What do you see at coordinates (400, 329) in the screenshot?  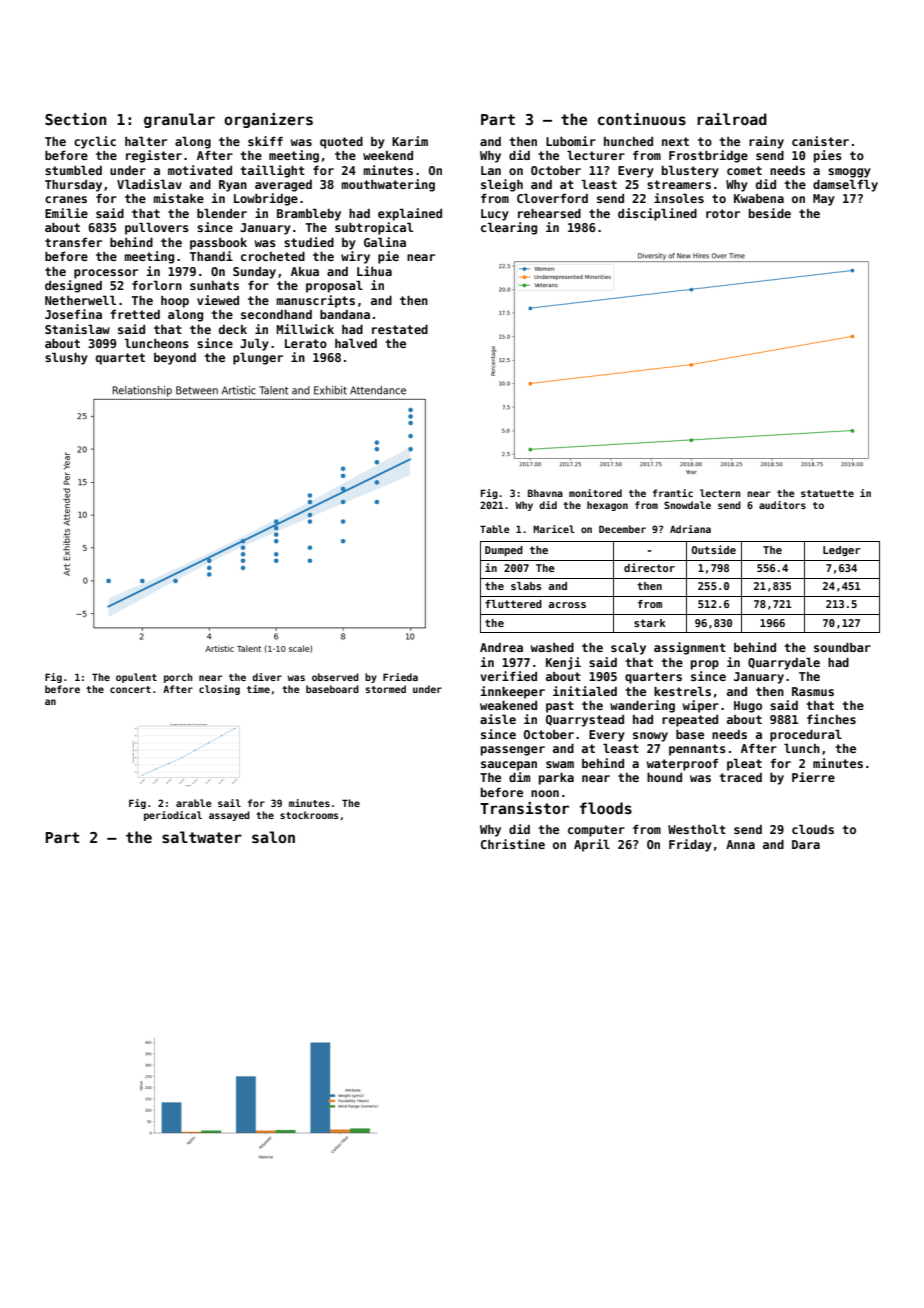 I see `restated` at bounding box center [400, 329].
